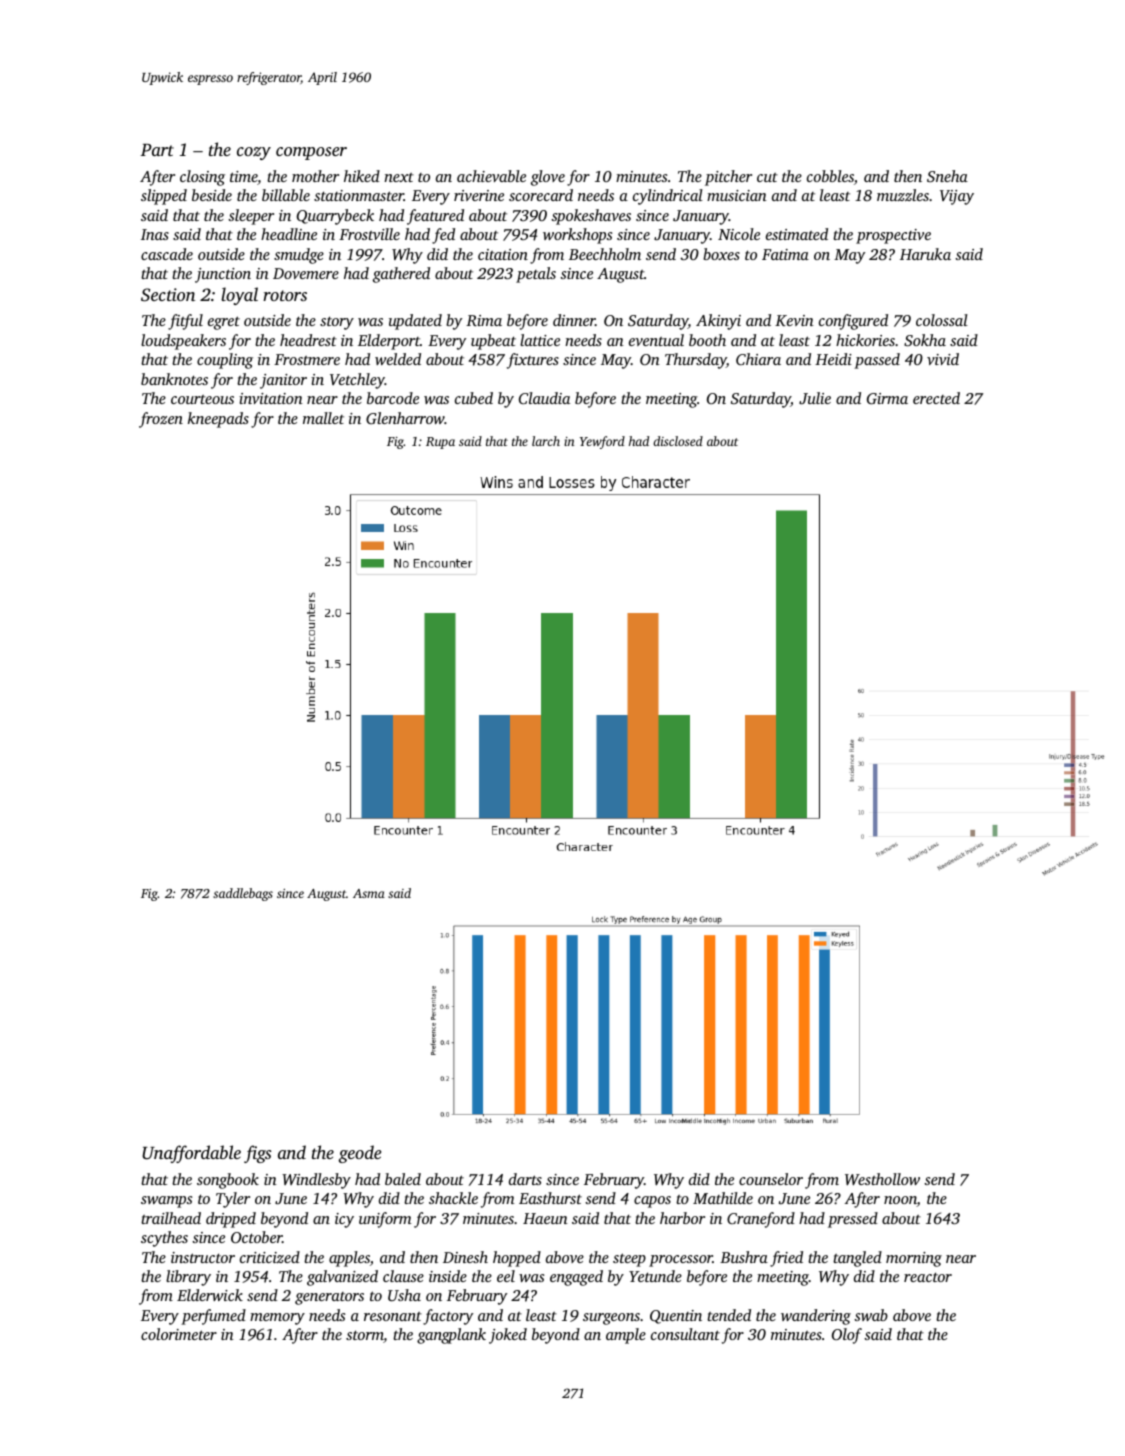 This document has height=1456, width=1125. Describe the element at coordinates (887, 398) in the document. I see `Girma` at that location.
